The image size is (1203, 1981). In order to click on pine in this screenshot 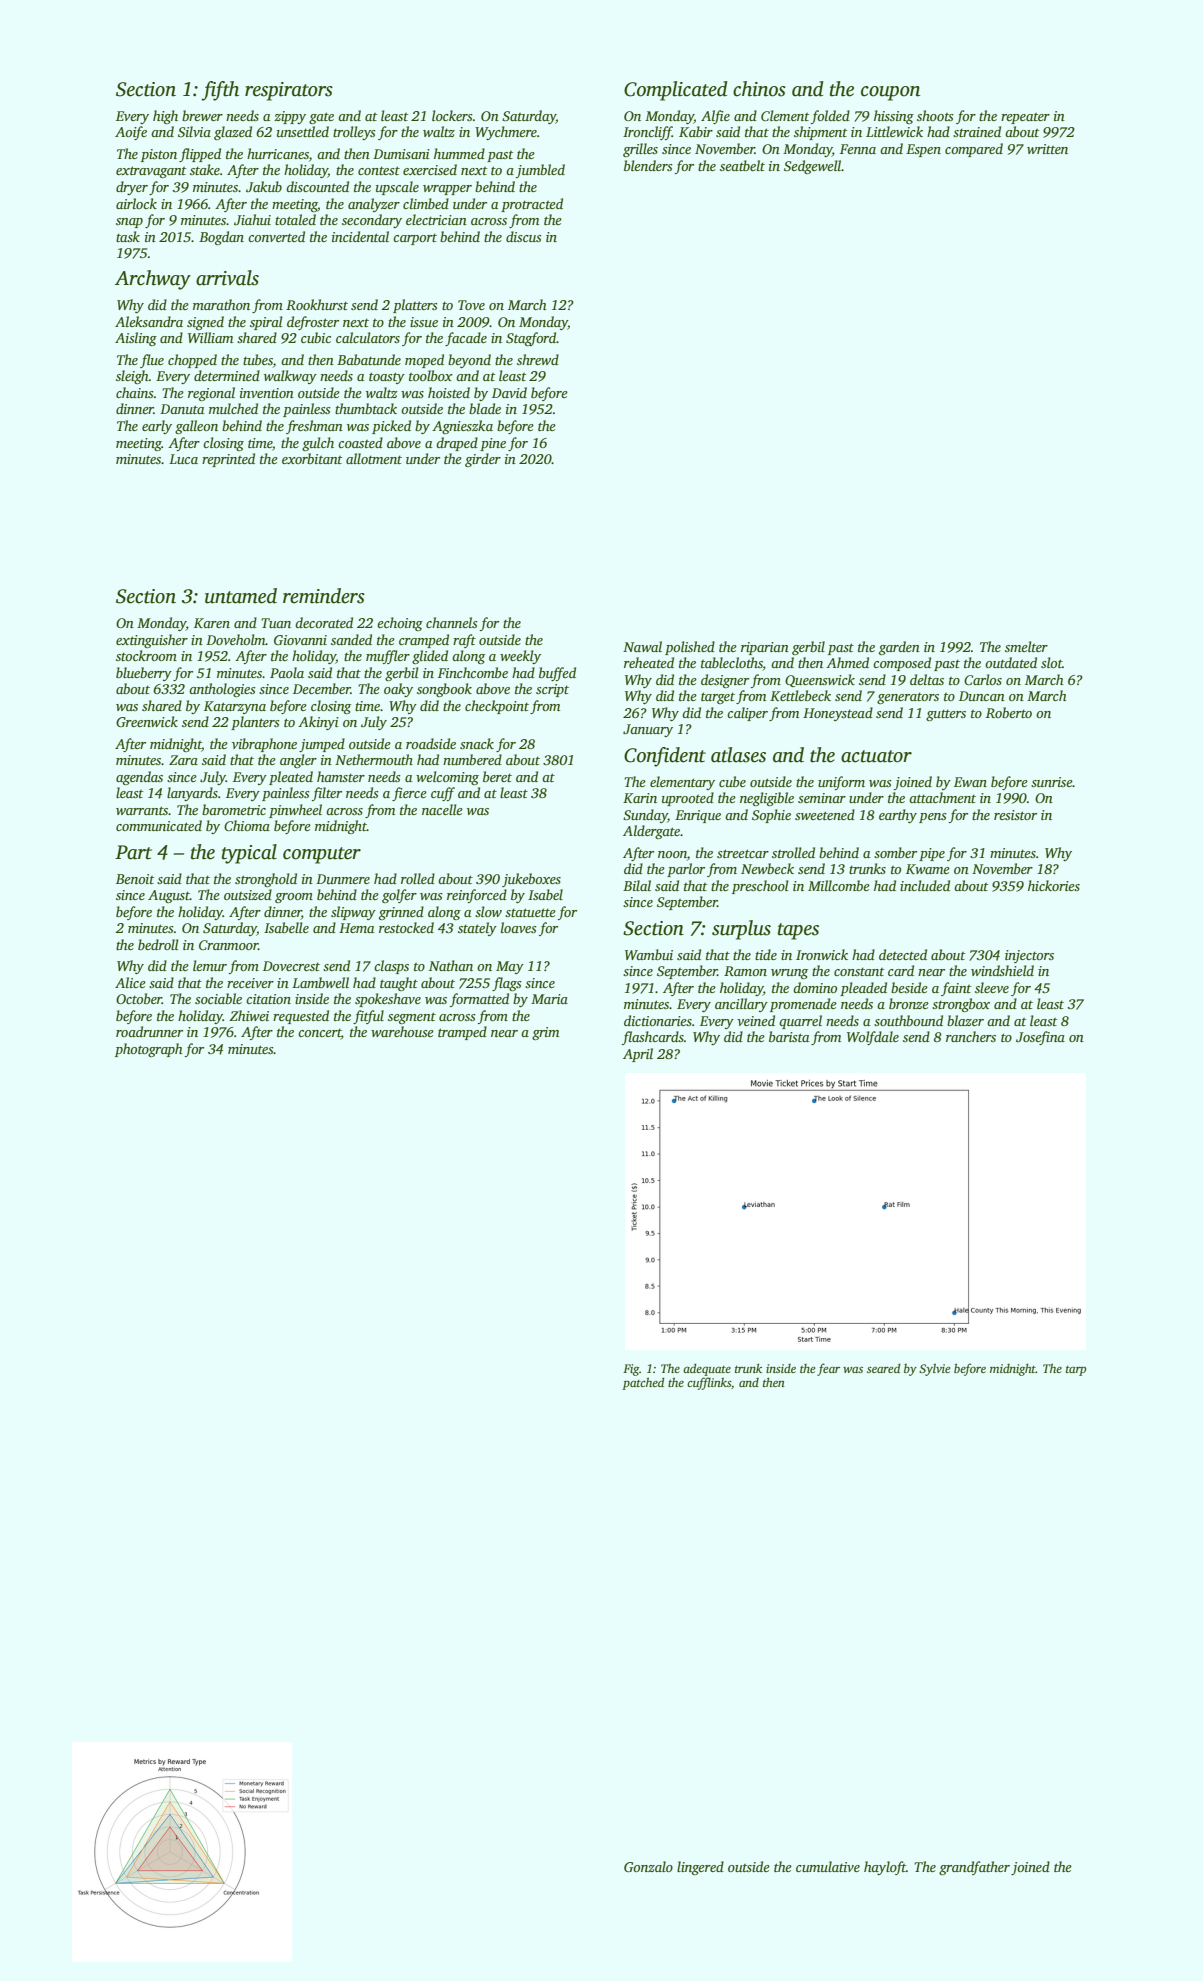, I will do `click(493, 444)`.
